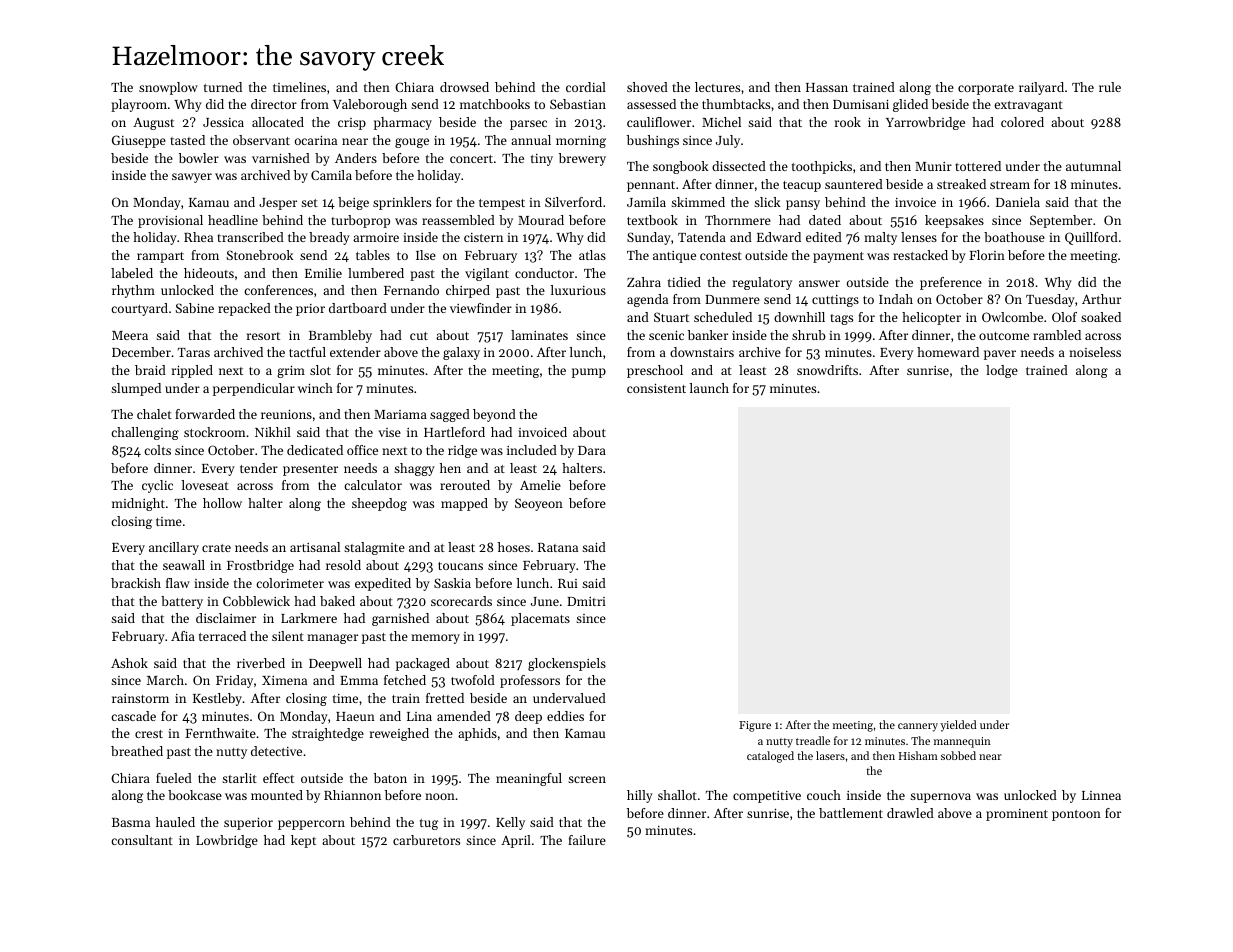  What do you see at coordinates (239, 778) in the screenshot?
I see `starlit` at bounding box center [239, 778].
